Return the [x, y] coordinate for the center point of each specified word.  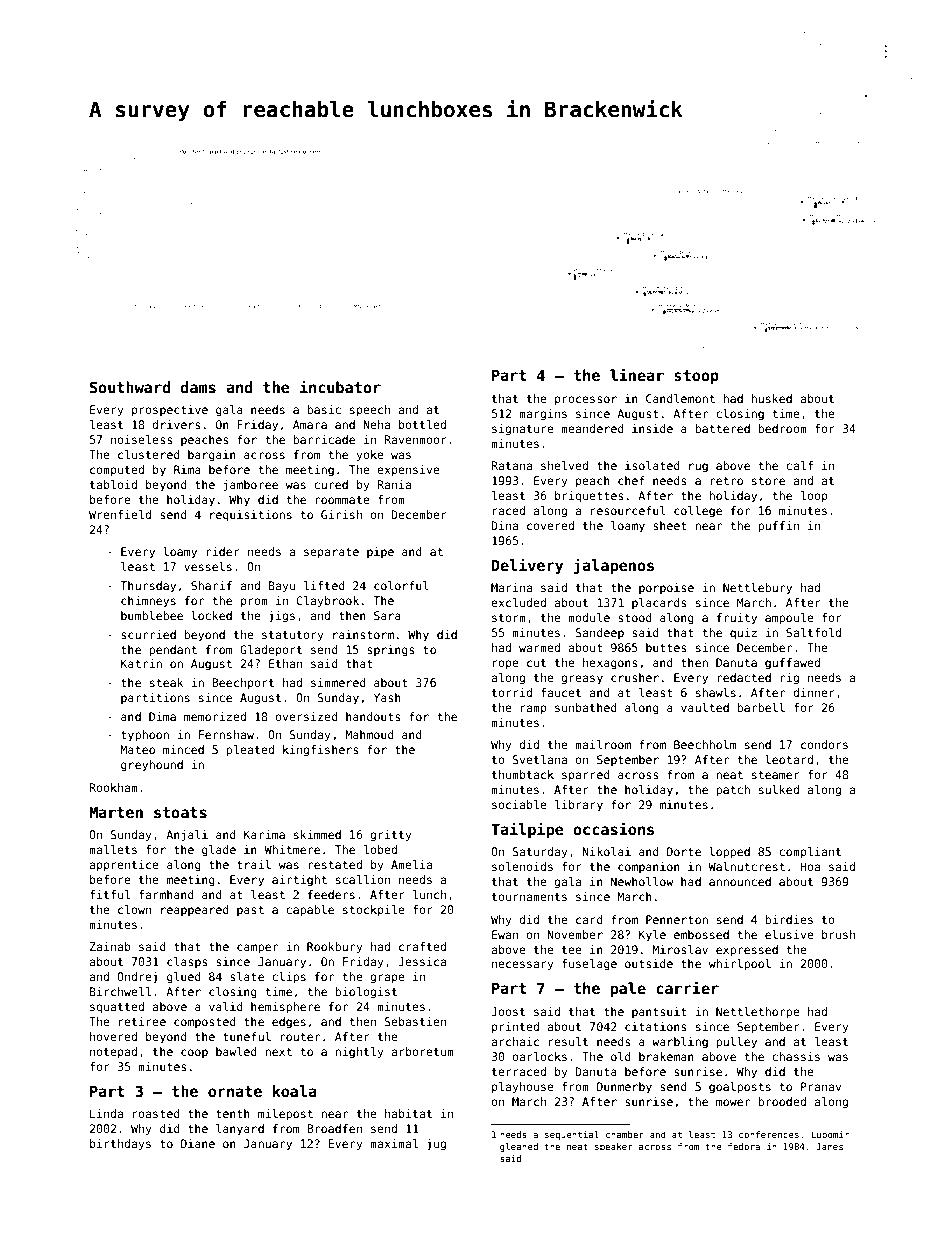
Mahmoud [369, 734]
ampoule [789, 619]
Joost [508, 1011]
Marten [116, 812]
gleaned [519, 1147]
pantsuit [659, 1012]
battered [722, 428]
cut [536, 663]
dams [198, 387]
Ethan [285, 663]
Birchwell [120, 991]
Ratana [511, 465]
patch [733, 791]
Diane [198, 1143]
